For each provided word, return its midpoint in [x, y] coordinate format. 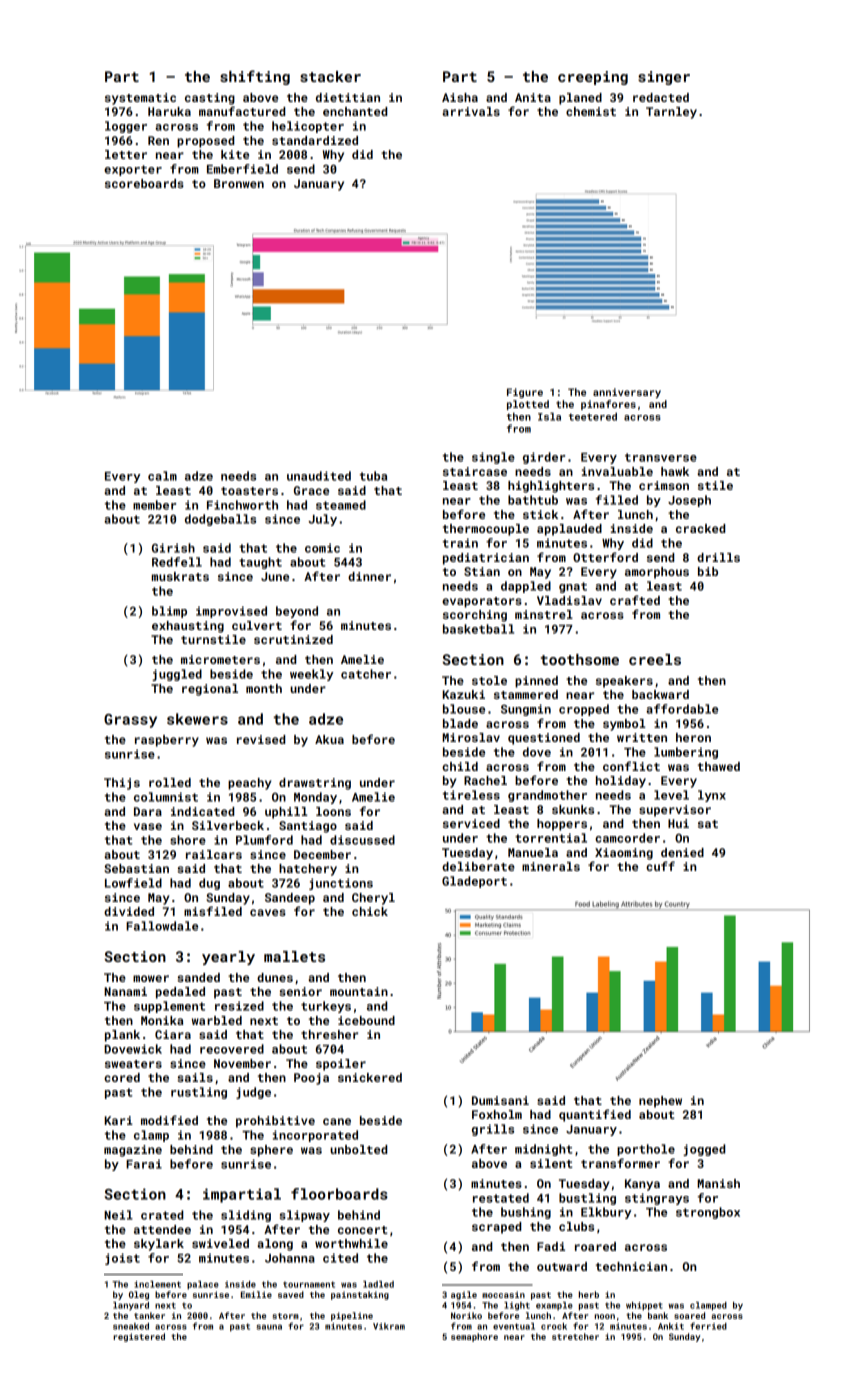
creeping [593, 78]
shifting [255, 77]
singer [664, 78]
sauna [269, 1327]
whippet [644, 1306]
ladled [378, 1284]
